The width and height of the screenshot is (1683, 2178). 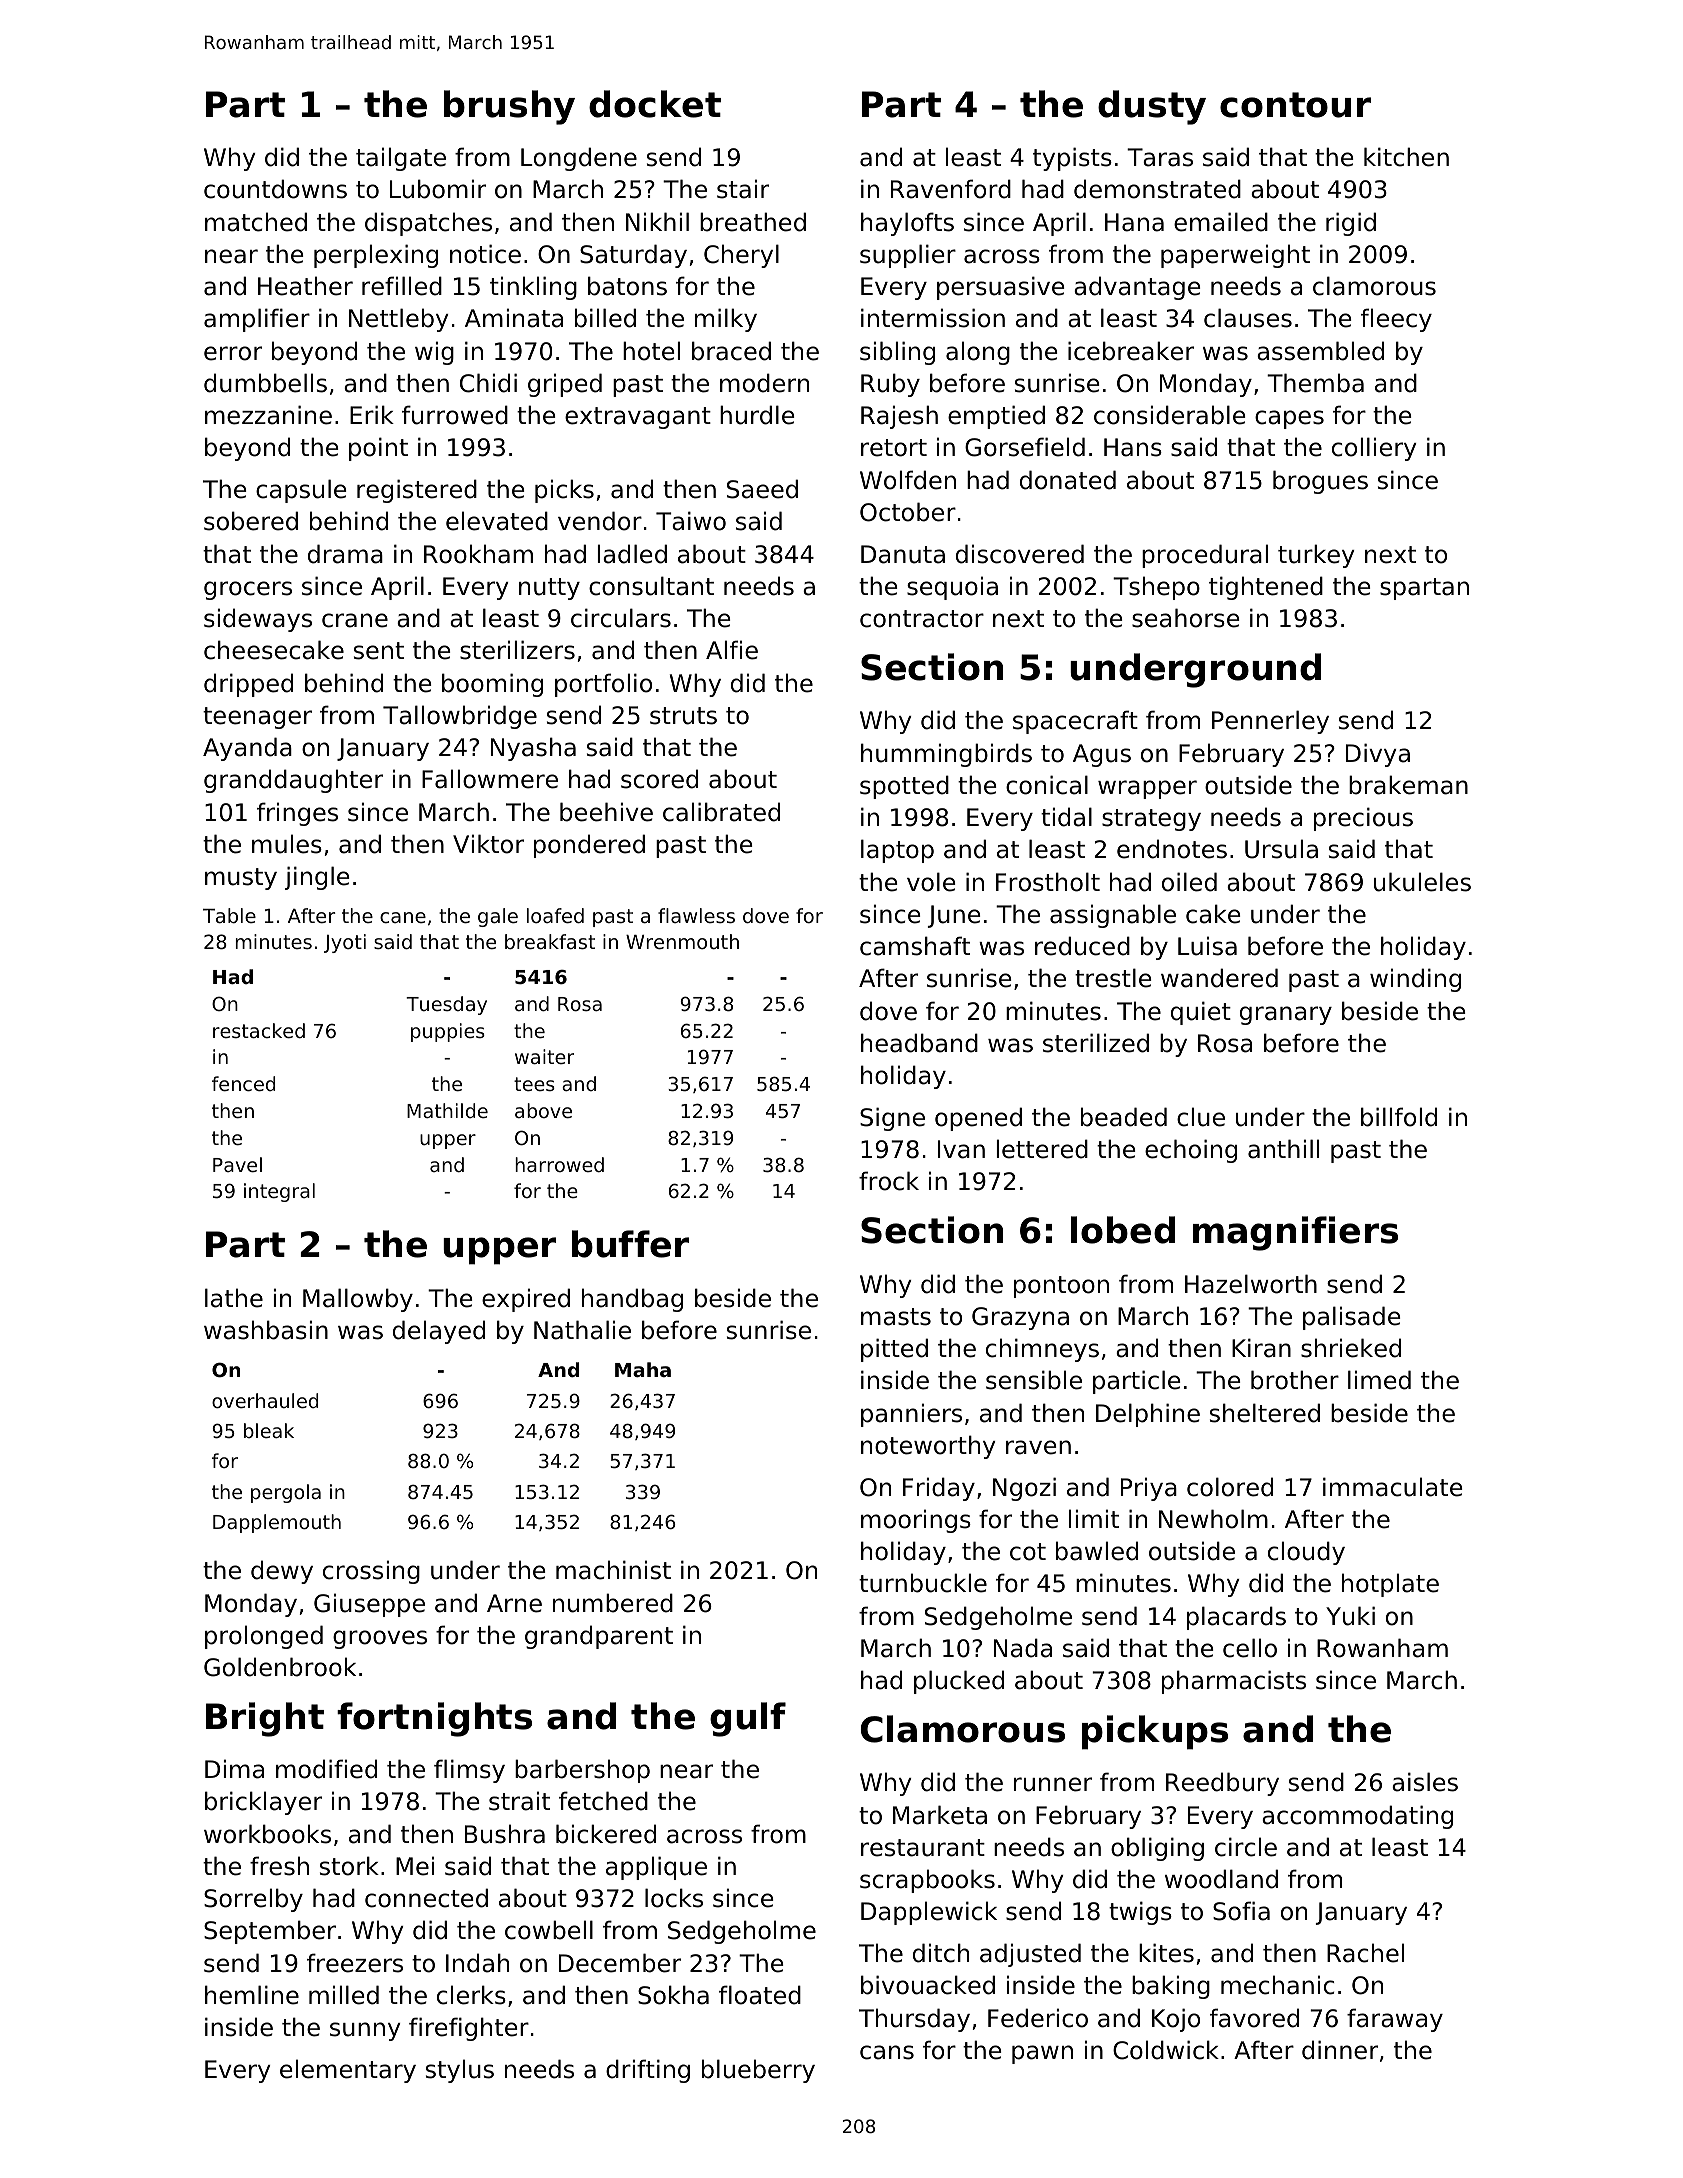 I want to click on refilled, so click(x=402, y=286).
